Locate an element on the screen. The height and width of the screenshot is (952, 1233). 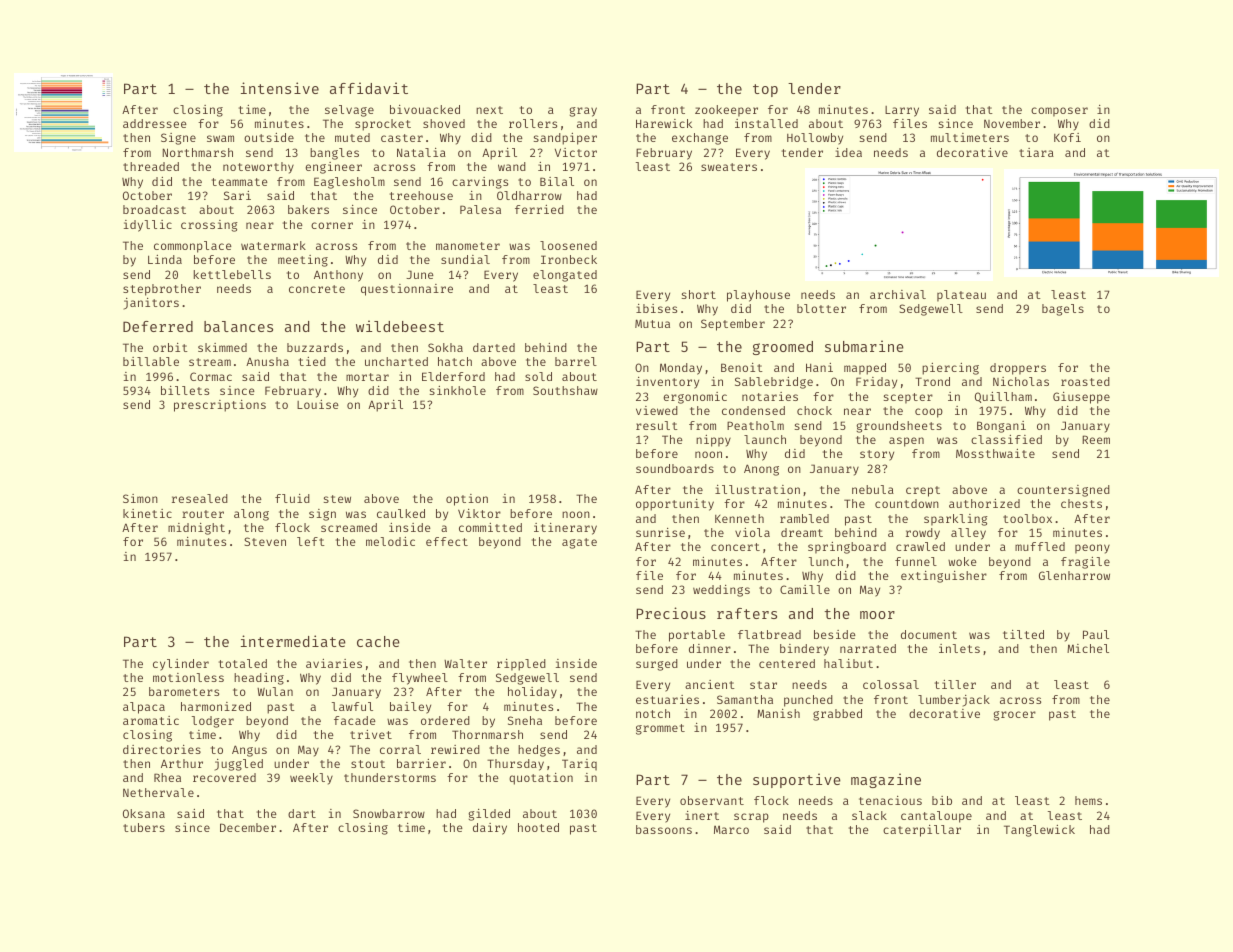
Reem is located at coordinates (1096, 439).
